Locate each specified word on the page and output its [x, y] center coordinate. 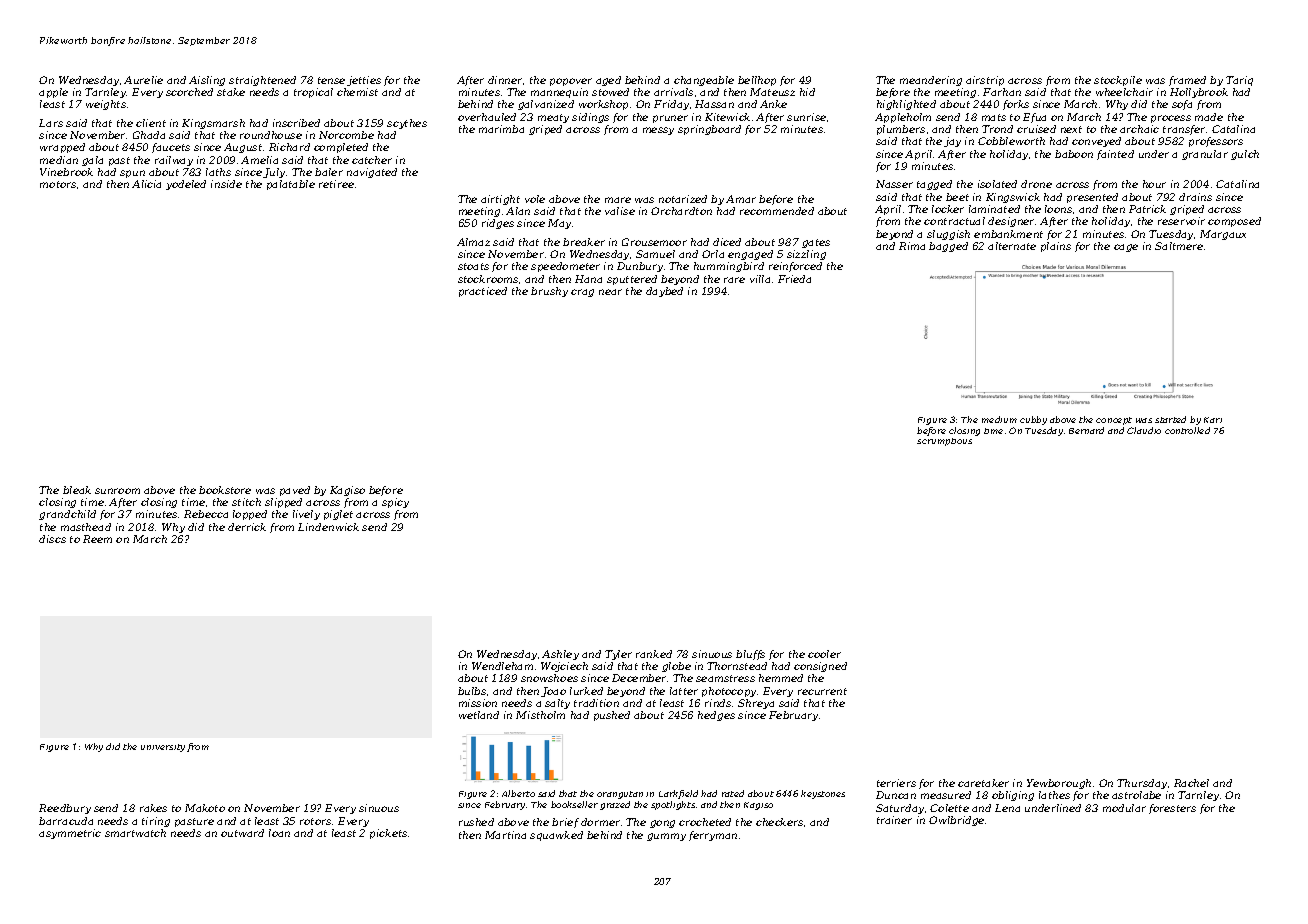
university [163, 748]
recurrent [822, 691]
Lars [51, 123]
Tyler [618, 655]
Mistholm [540, 715]
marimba [501, 129]
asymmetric [70, 834]
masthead [86, 527]
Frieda [794, 279]
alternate [1012, 246]
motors [58, 184]
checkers [779, 822]
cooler [824, 654]
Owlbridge [956, 821]
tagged [934, 185]
